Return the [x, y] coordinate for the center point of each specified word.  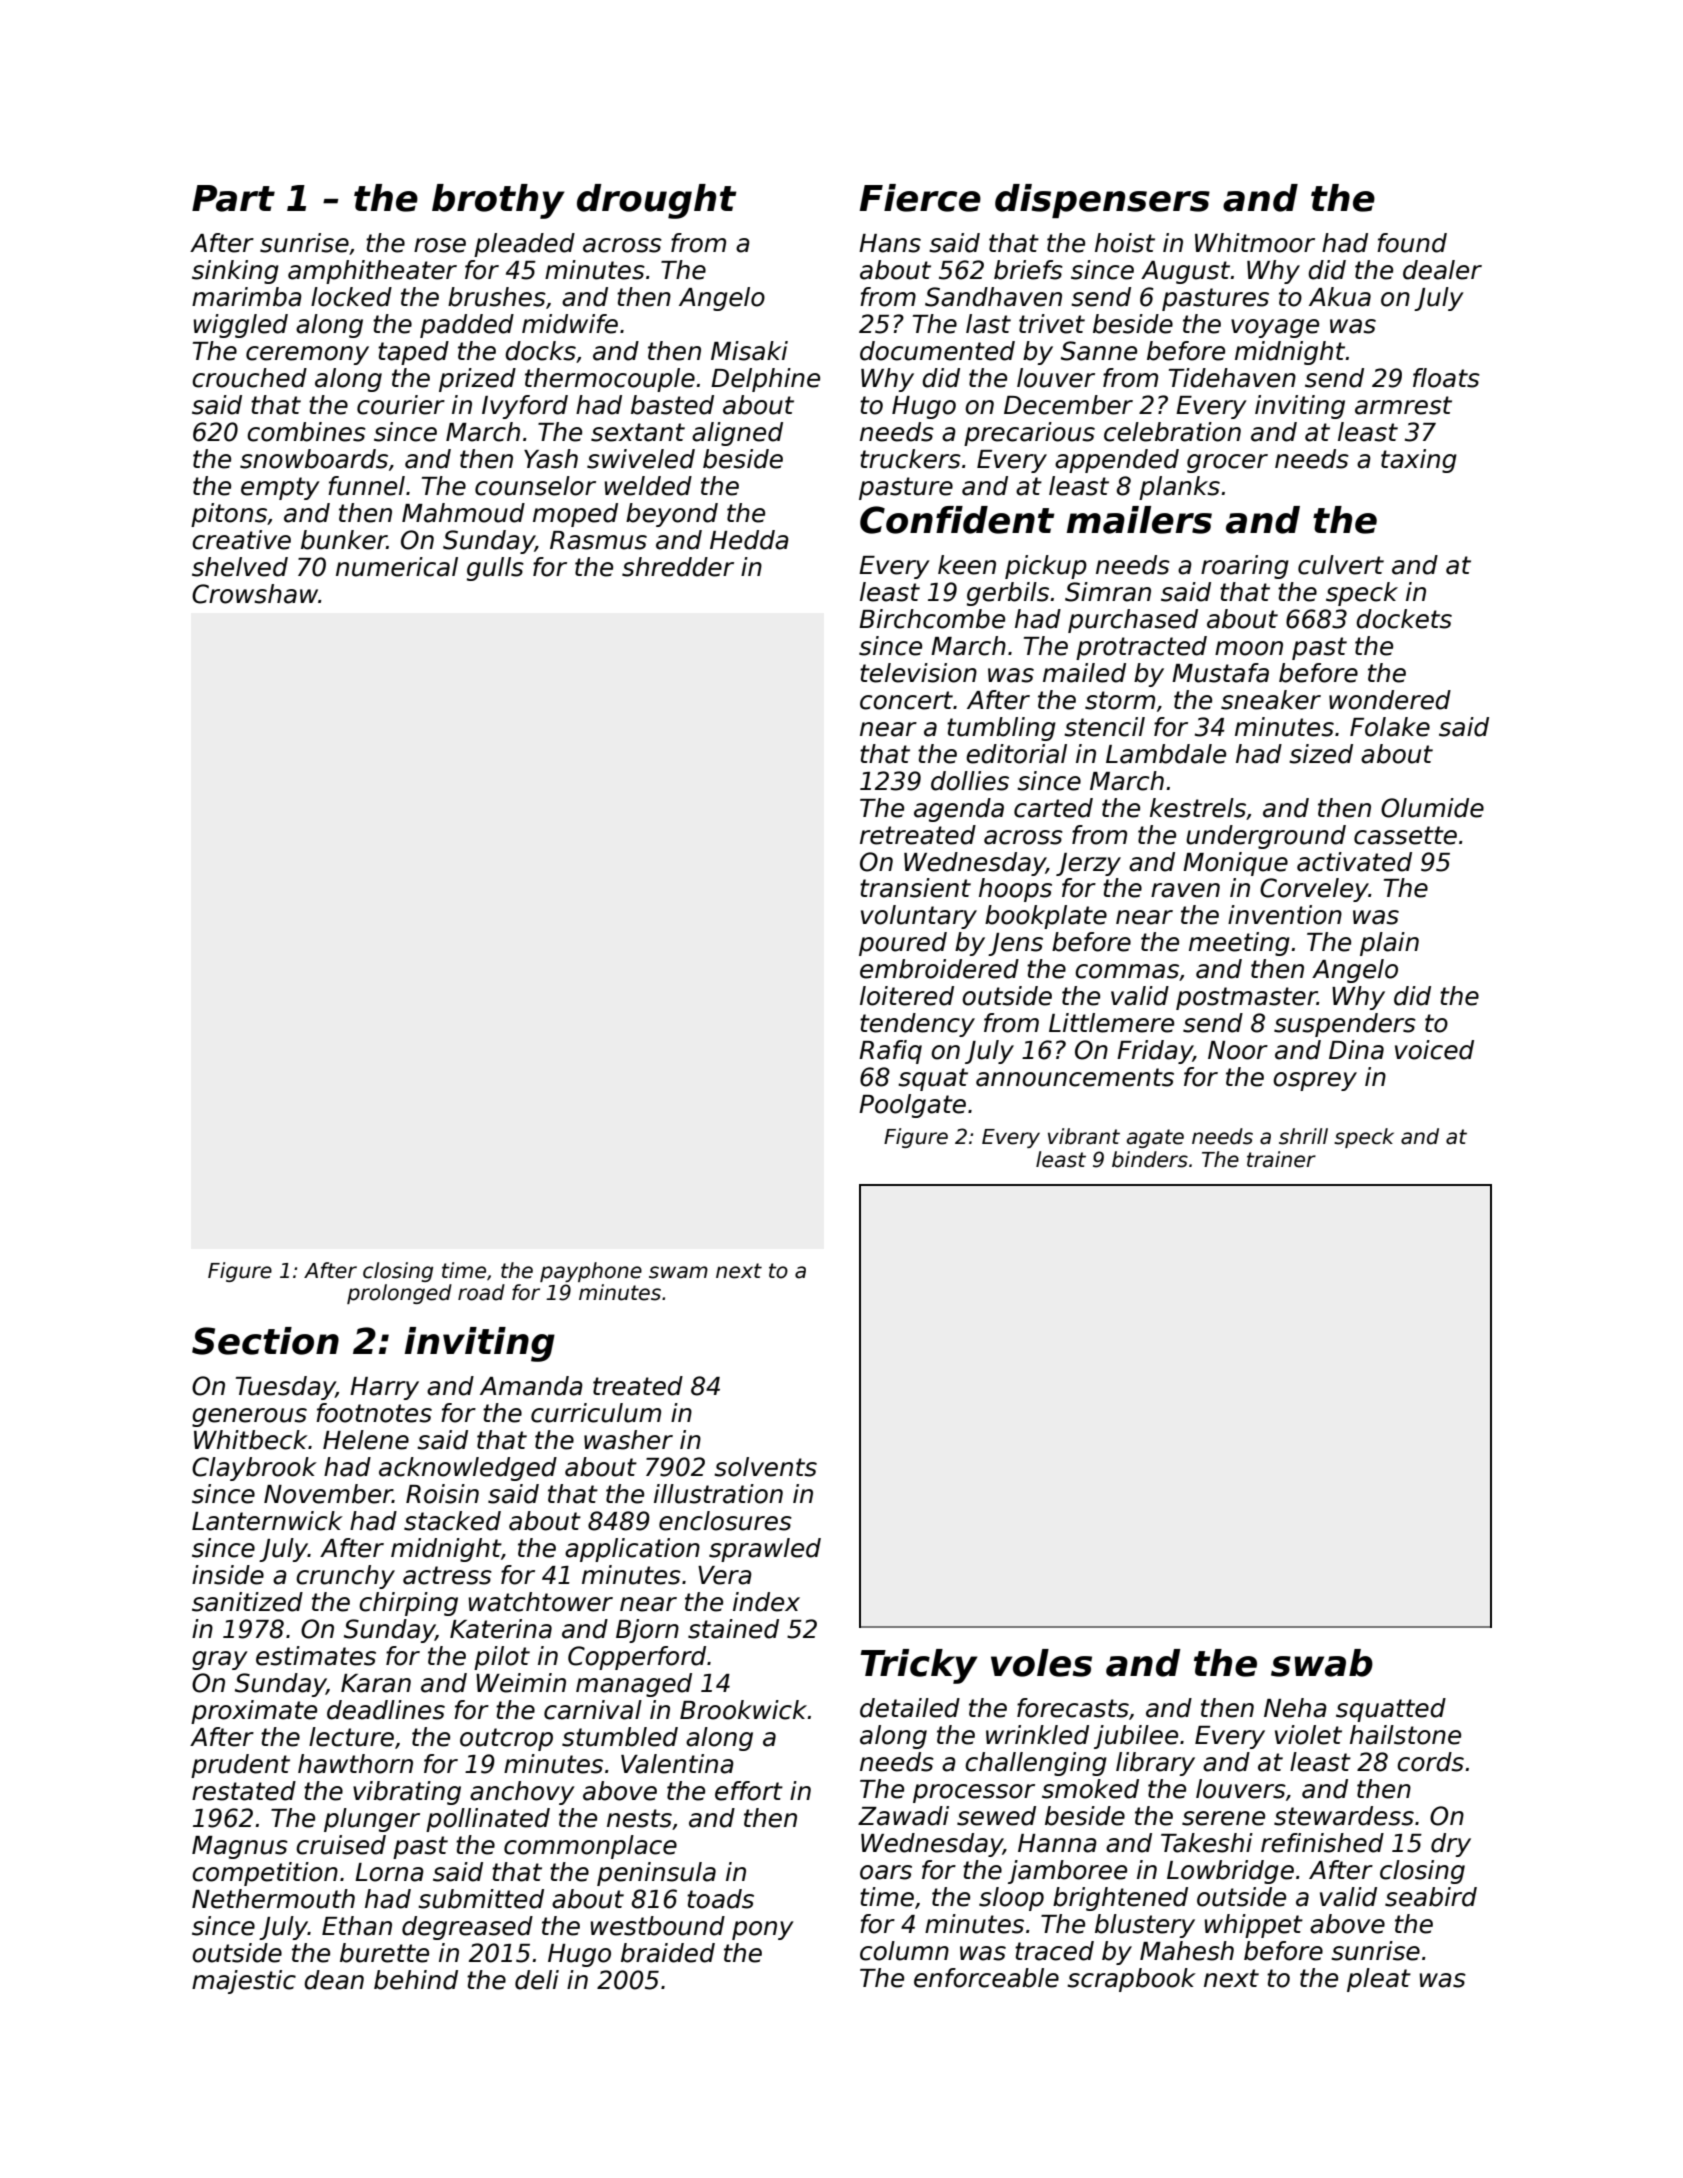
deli [537, 1980]
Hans [890, 243]
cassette [1405, 835]
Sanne [1099, 351]
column [904, 1951]
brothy [498, 201]
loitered [907, 996]
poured [903, 944]
